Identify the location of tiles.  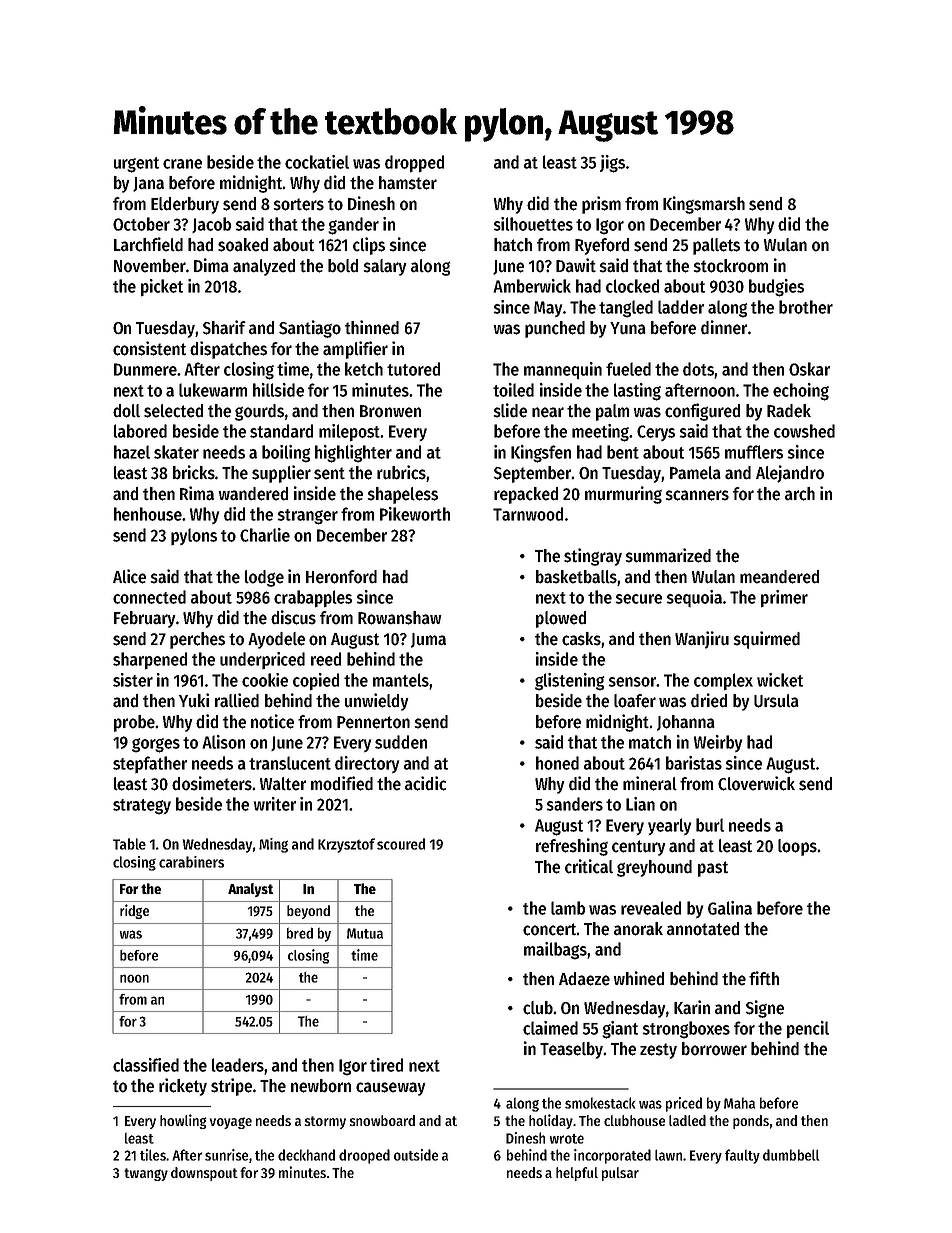
(153, 1155).
